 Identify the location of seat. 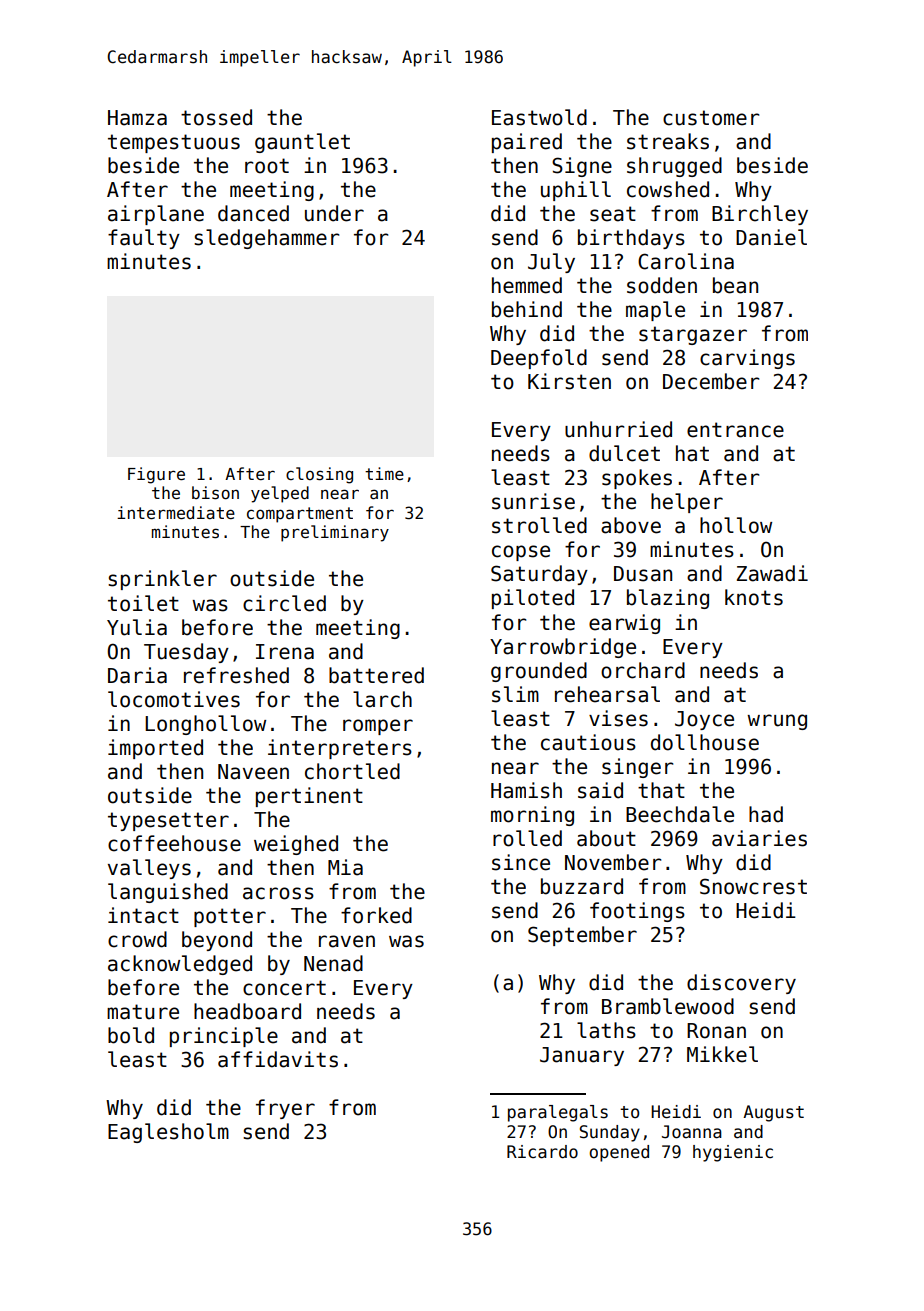
(613, 214).
